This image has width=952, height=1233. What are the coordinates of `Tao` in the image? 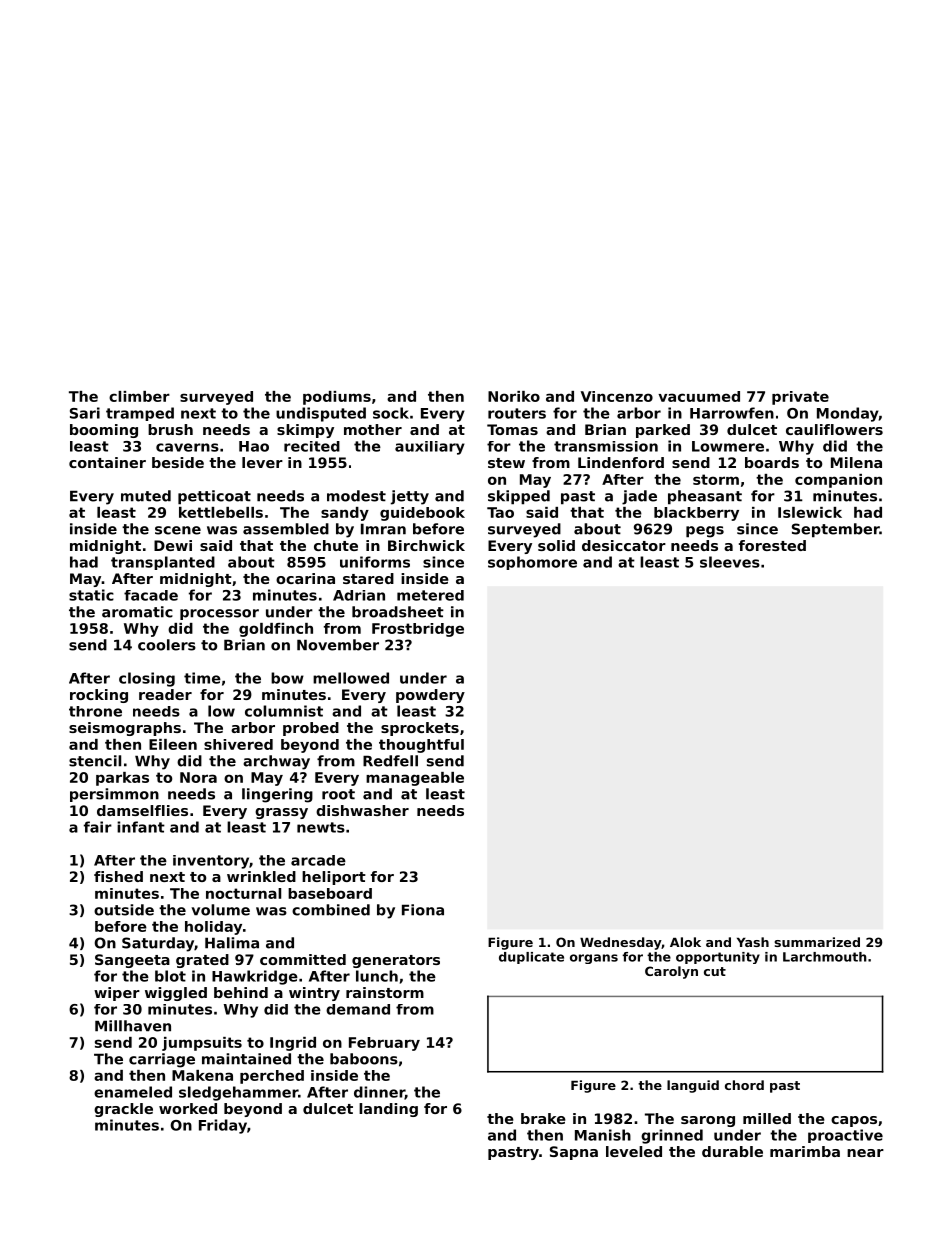 It's located at (500, 512).
